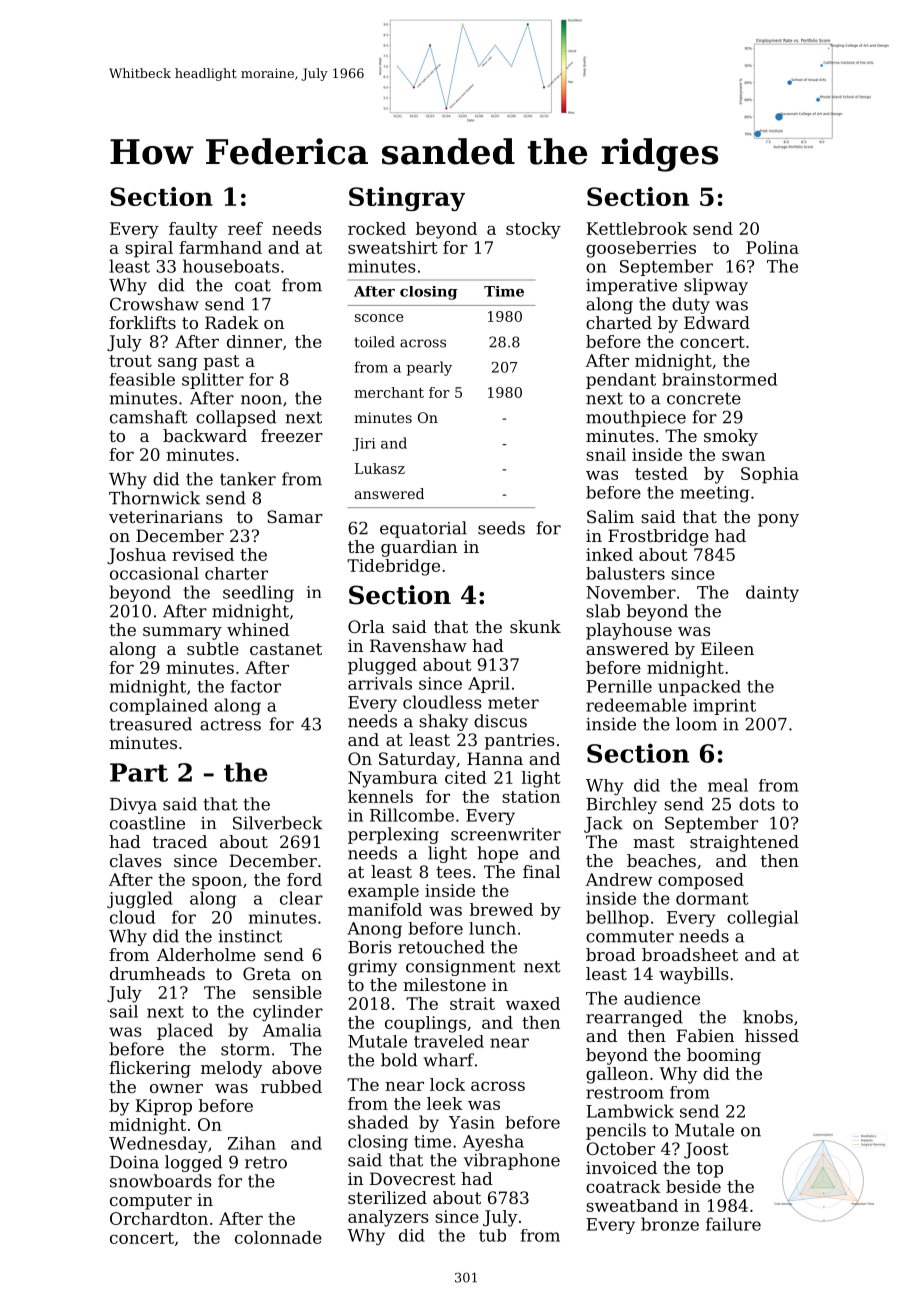 This document has height=1316, width=908. I want to click on equatorial, so click(423, 529).
